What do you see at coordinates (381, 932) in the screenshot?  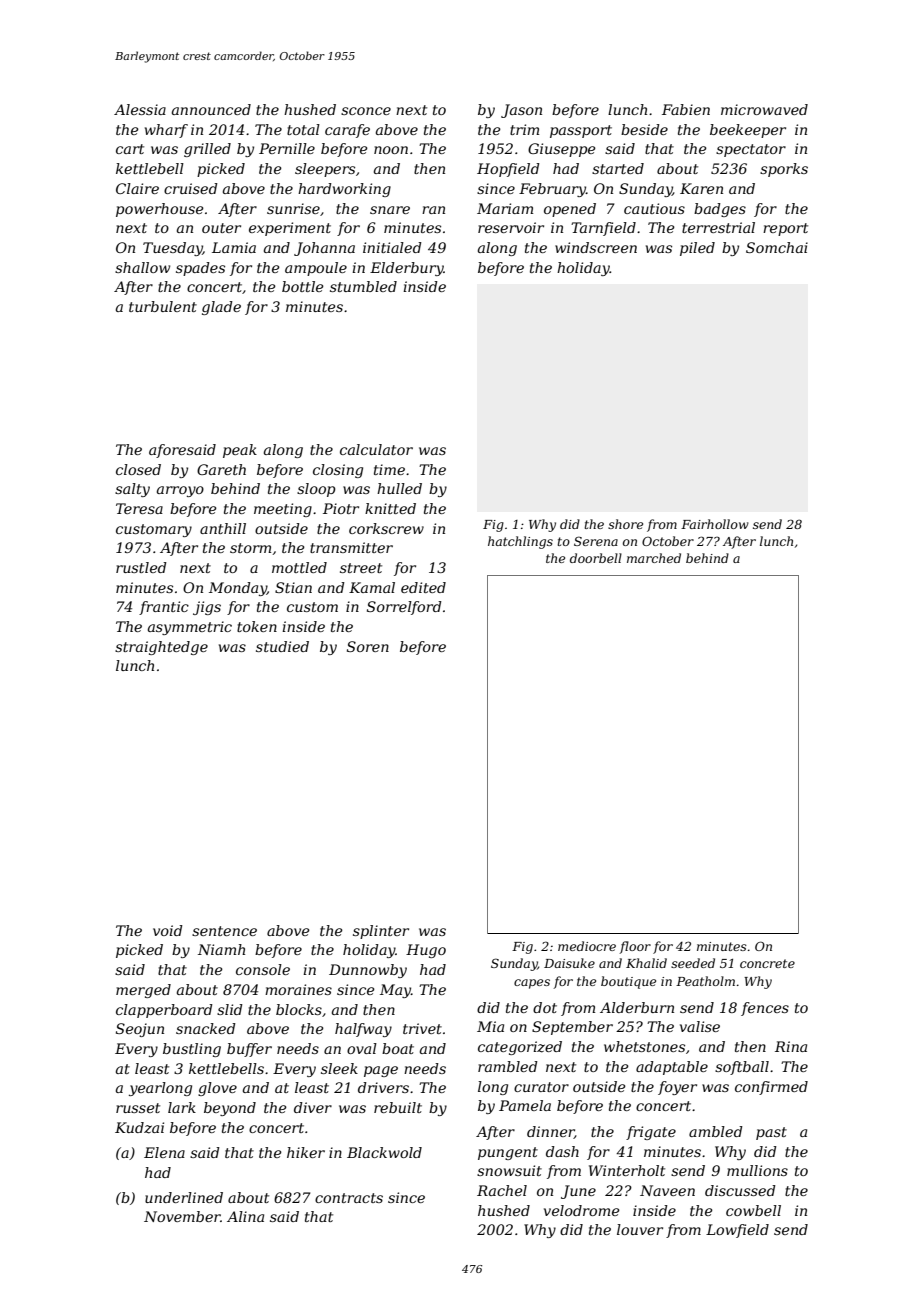 I see `splinter` at bounding box center [381, 932].
